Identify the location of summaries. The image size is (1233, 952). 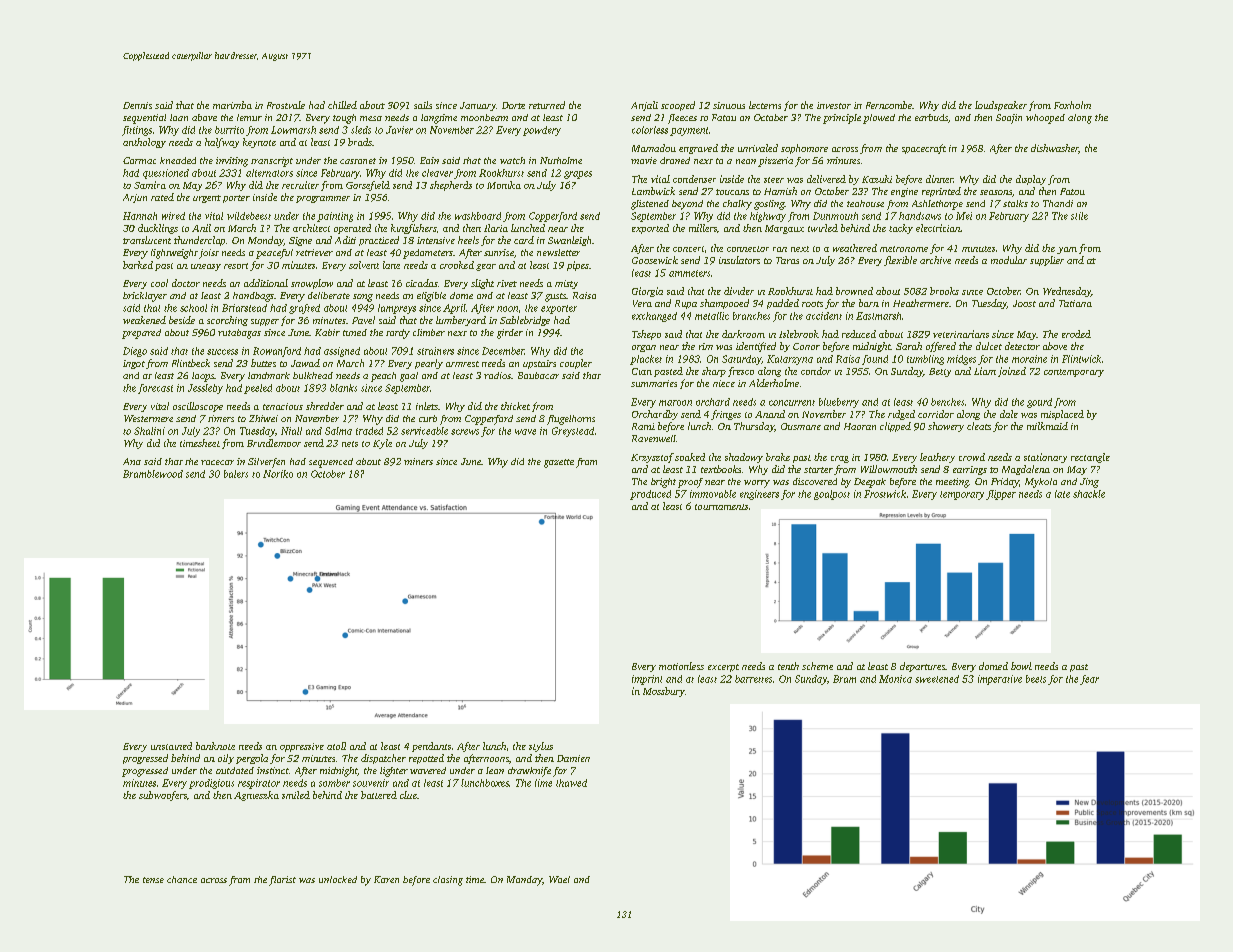
(654, 383).
